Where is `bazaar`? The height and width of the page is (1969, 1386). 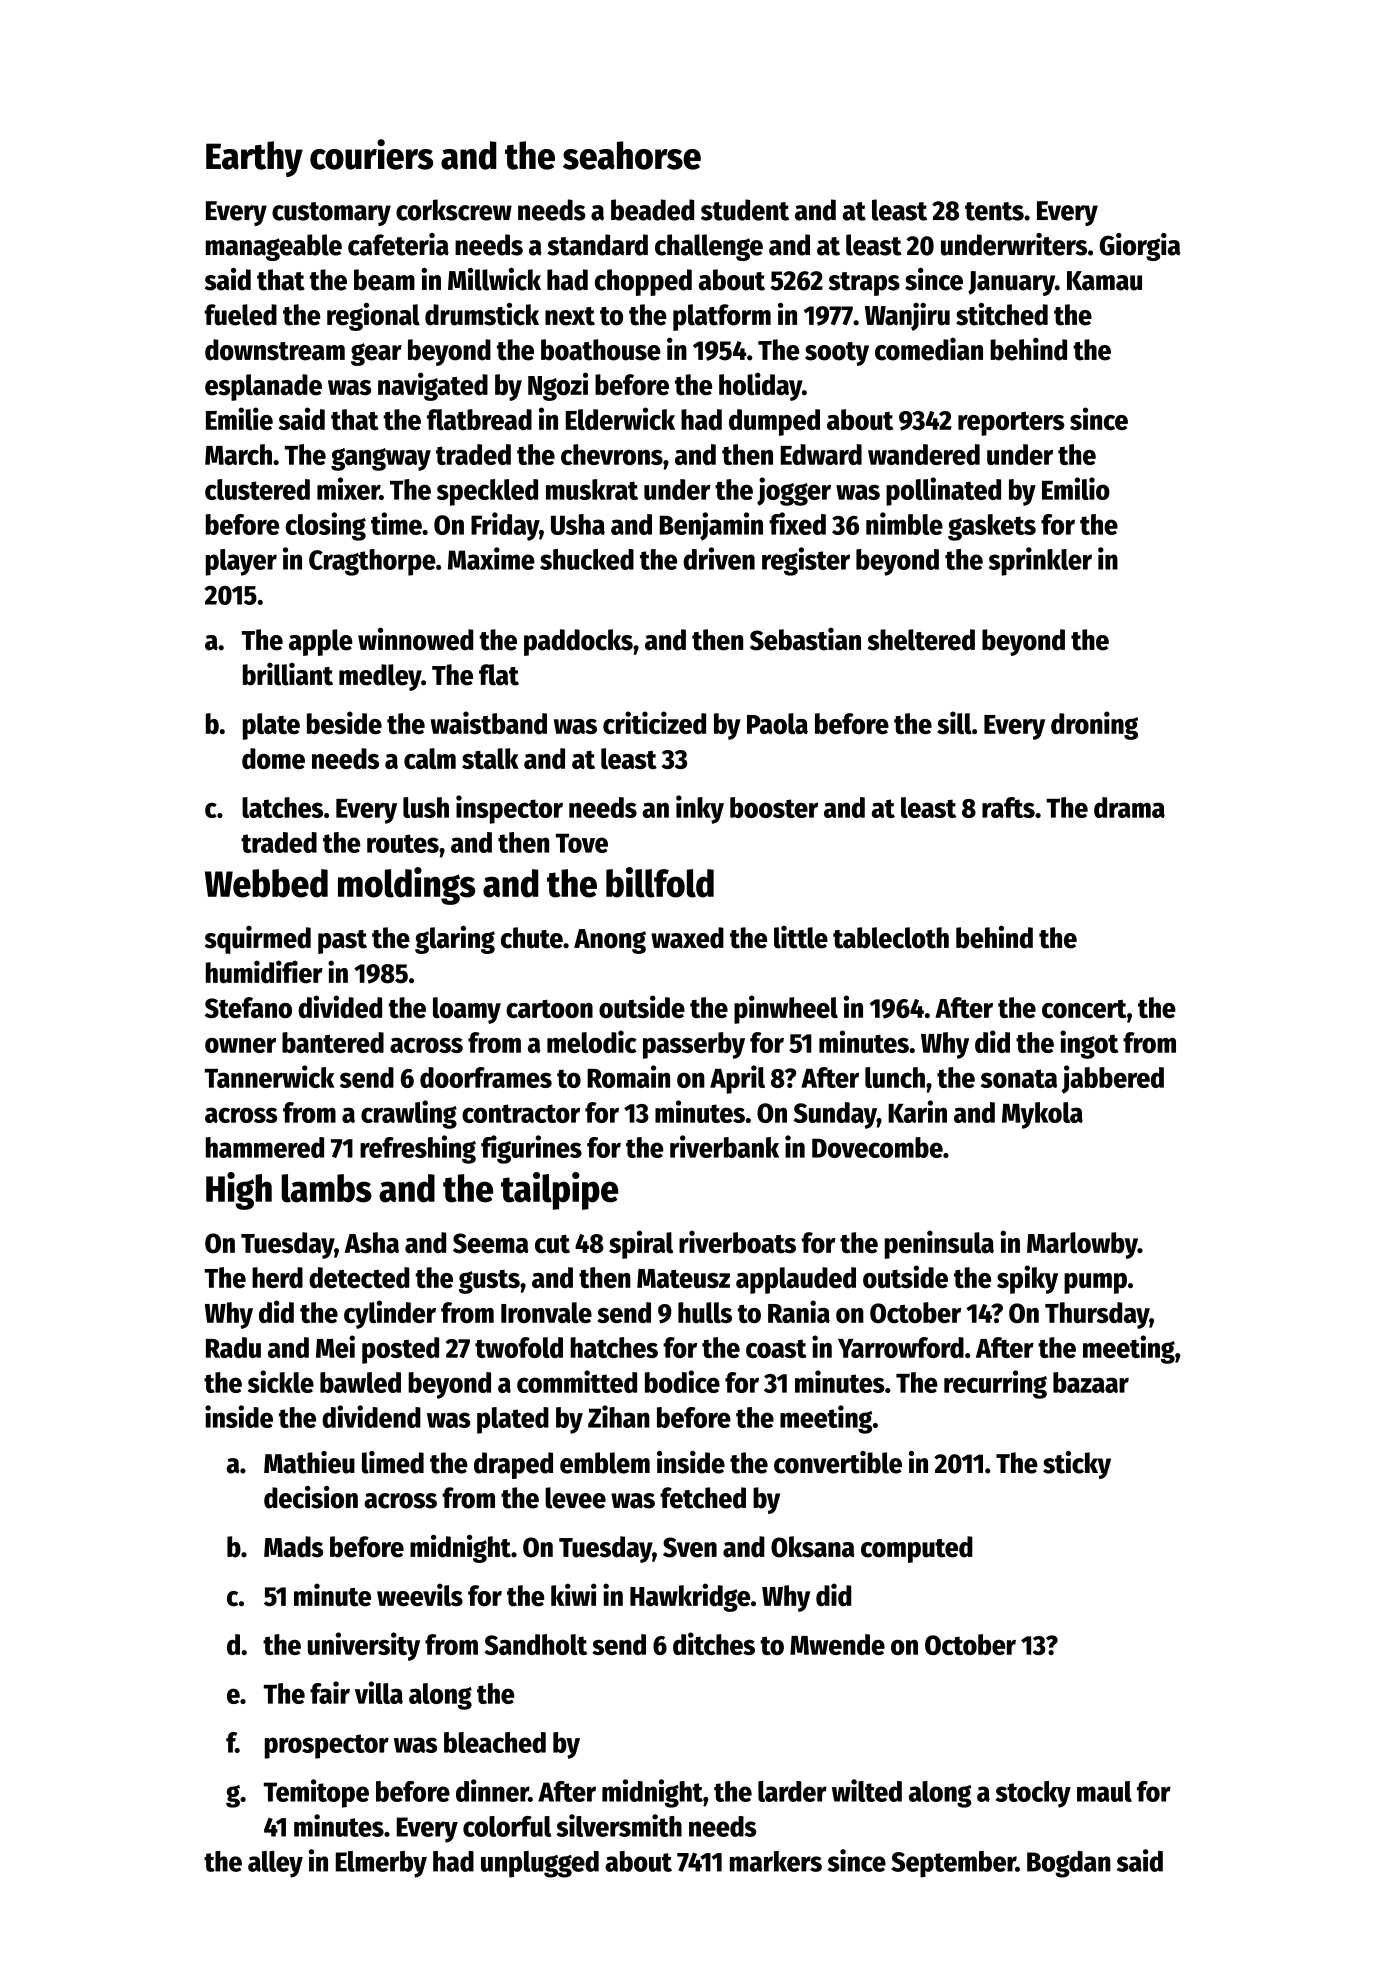 bazaar is located at coordinates (1091, 1382).
